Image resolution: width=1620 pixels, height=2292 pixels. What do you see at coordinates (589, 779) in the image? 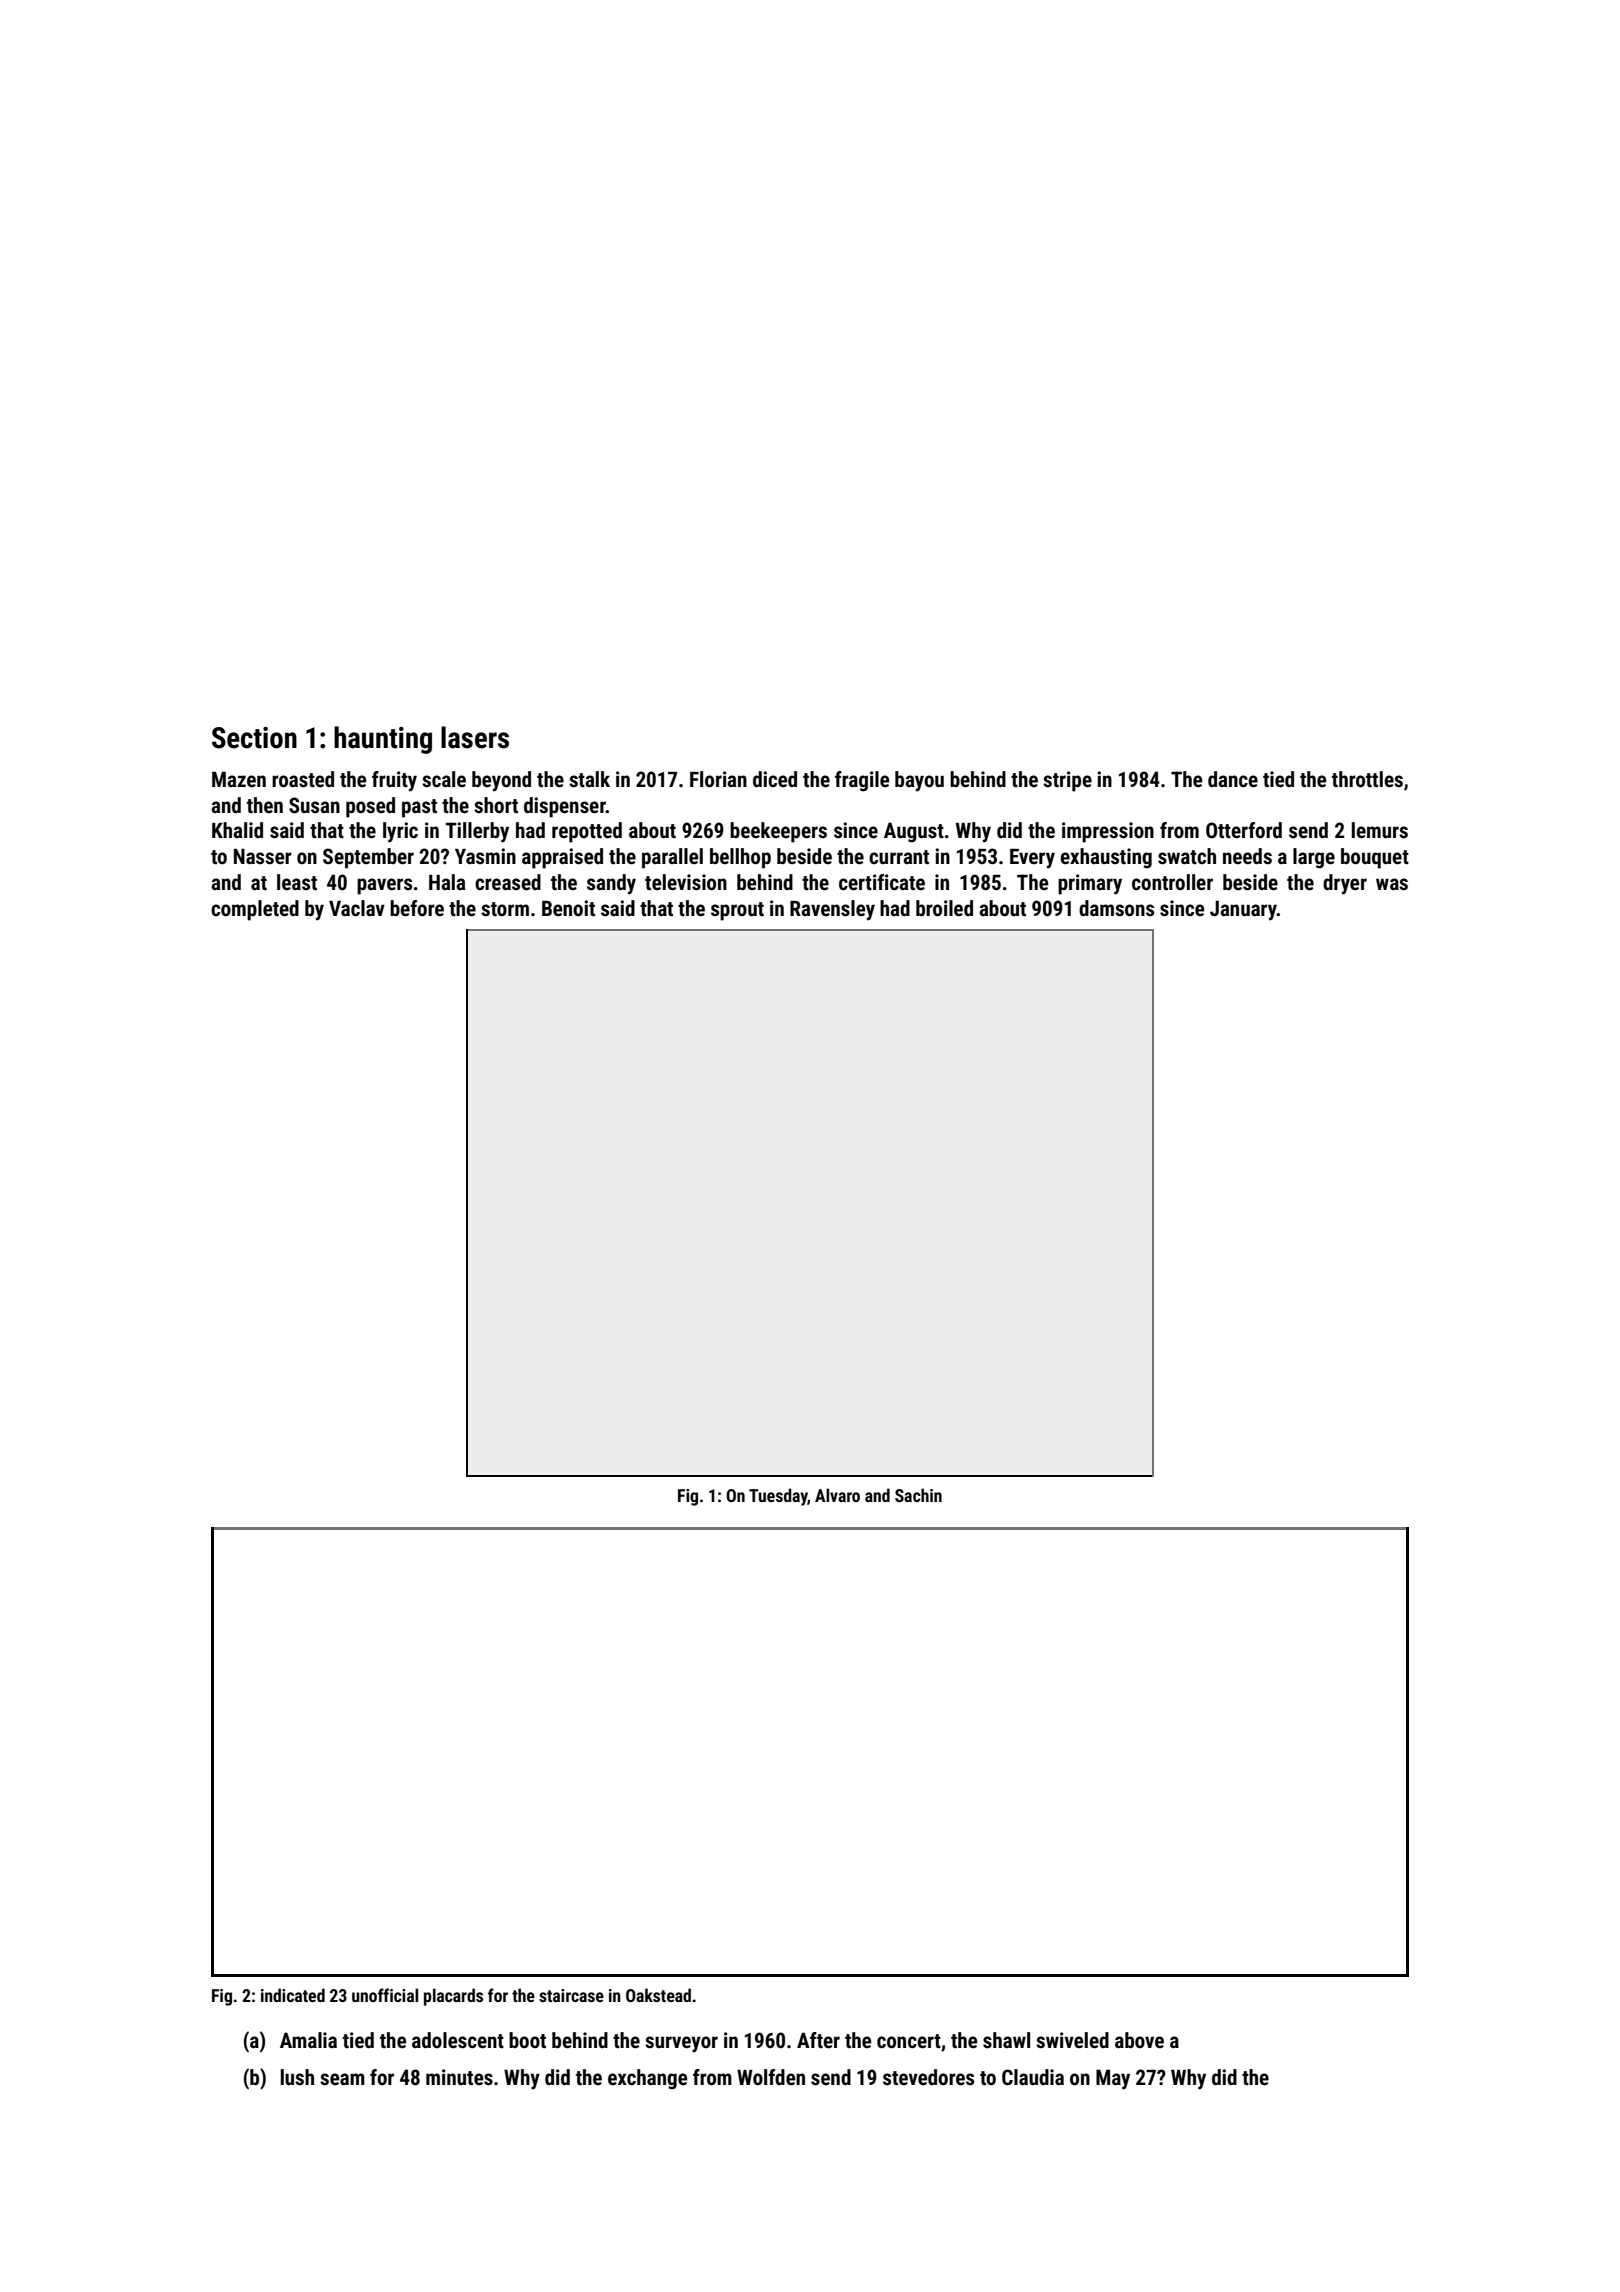
I see `stalk` at bounding box center [589, 779].
